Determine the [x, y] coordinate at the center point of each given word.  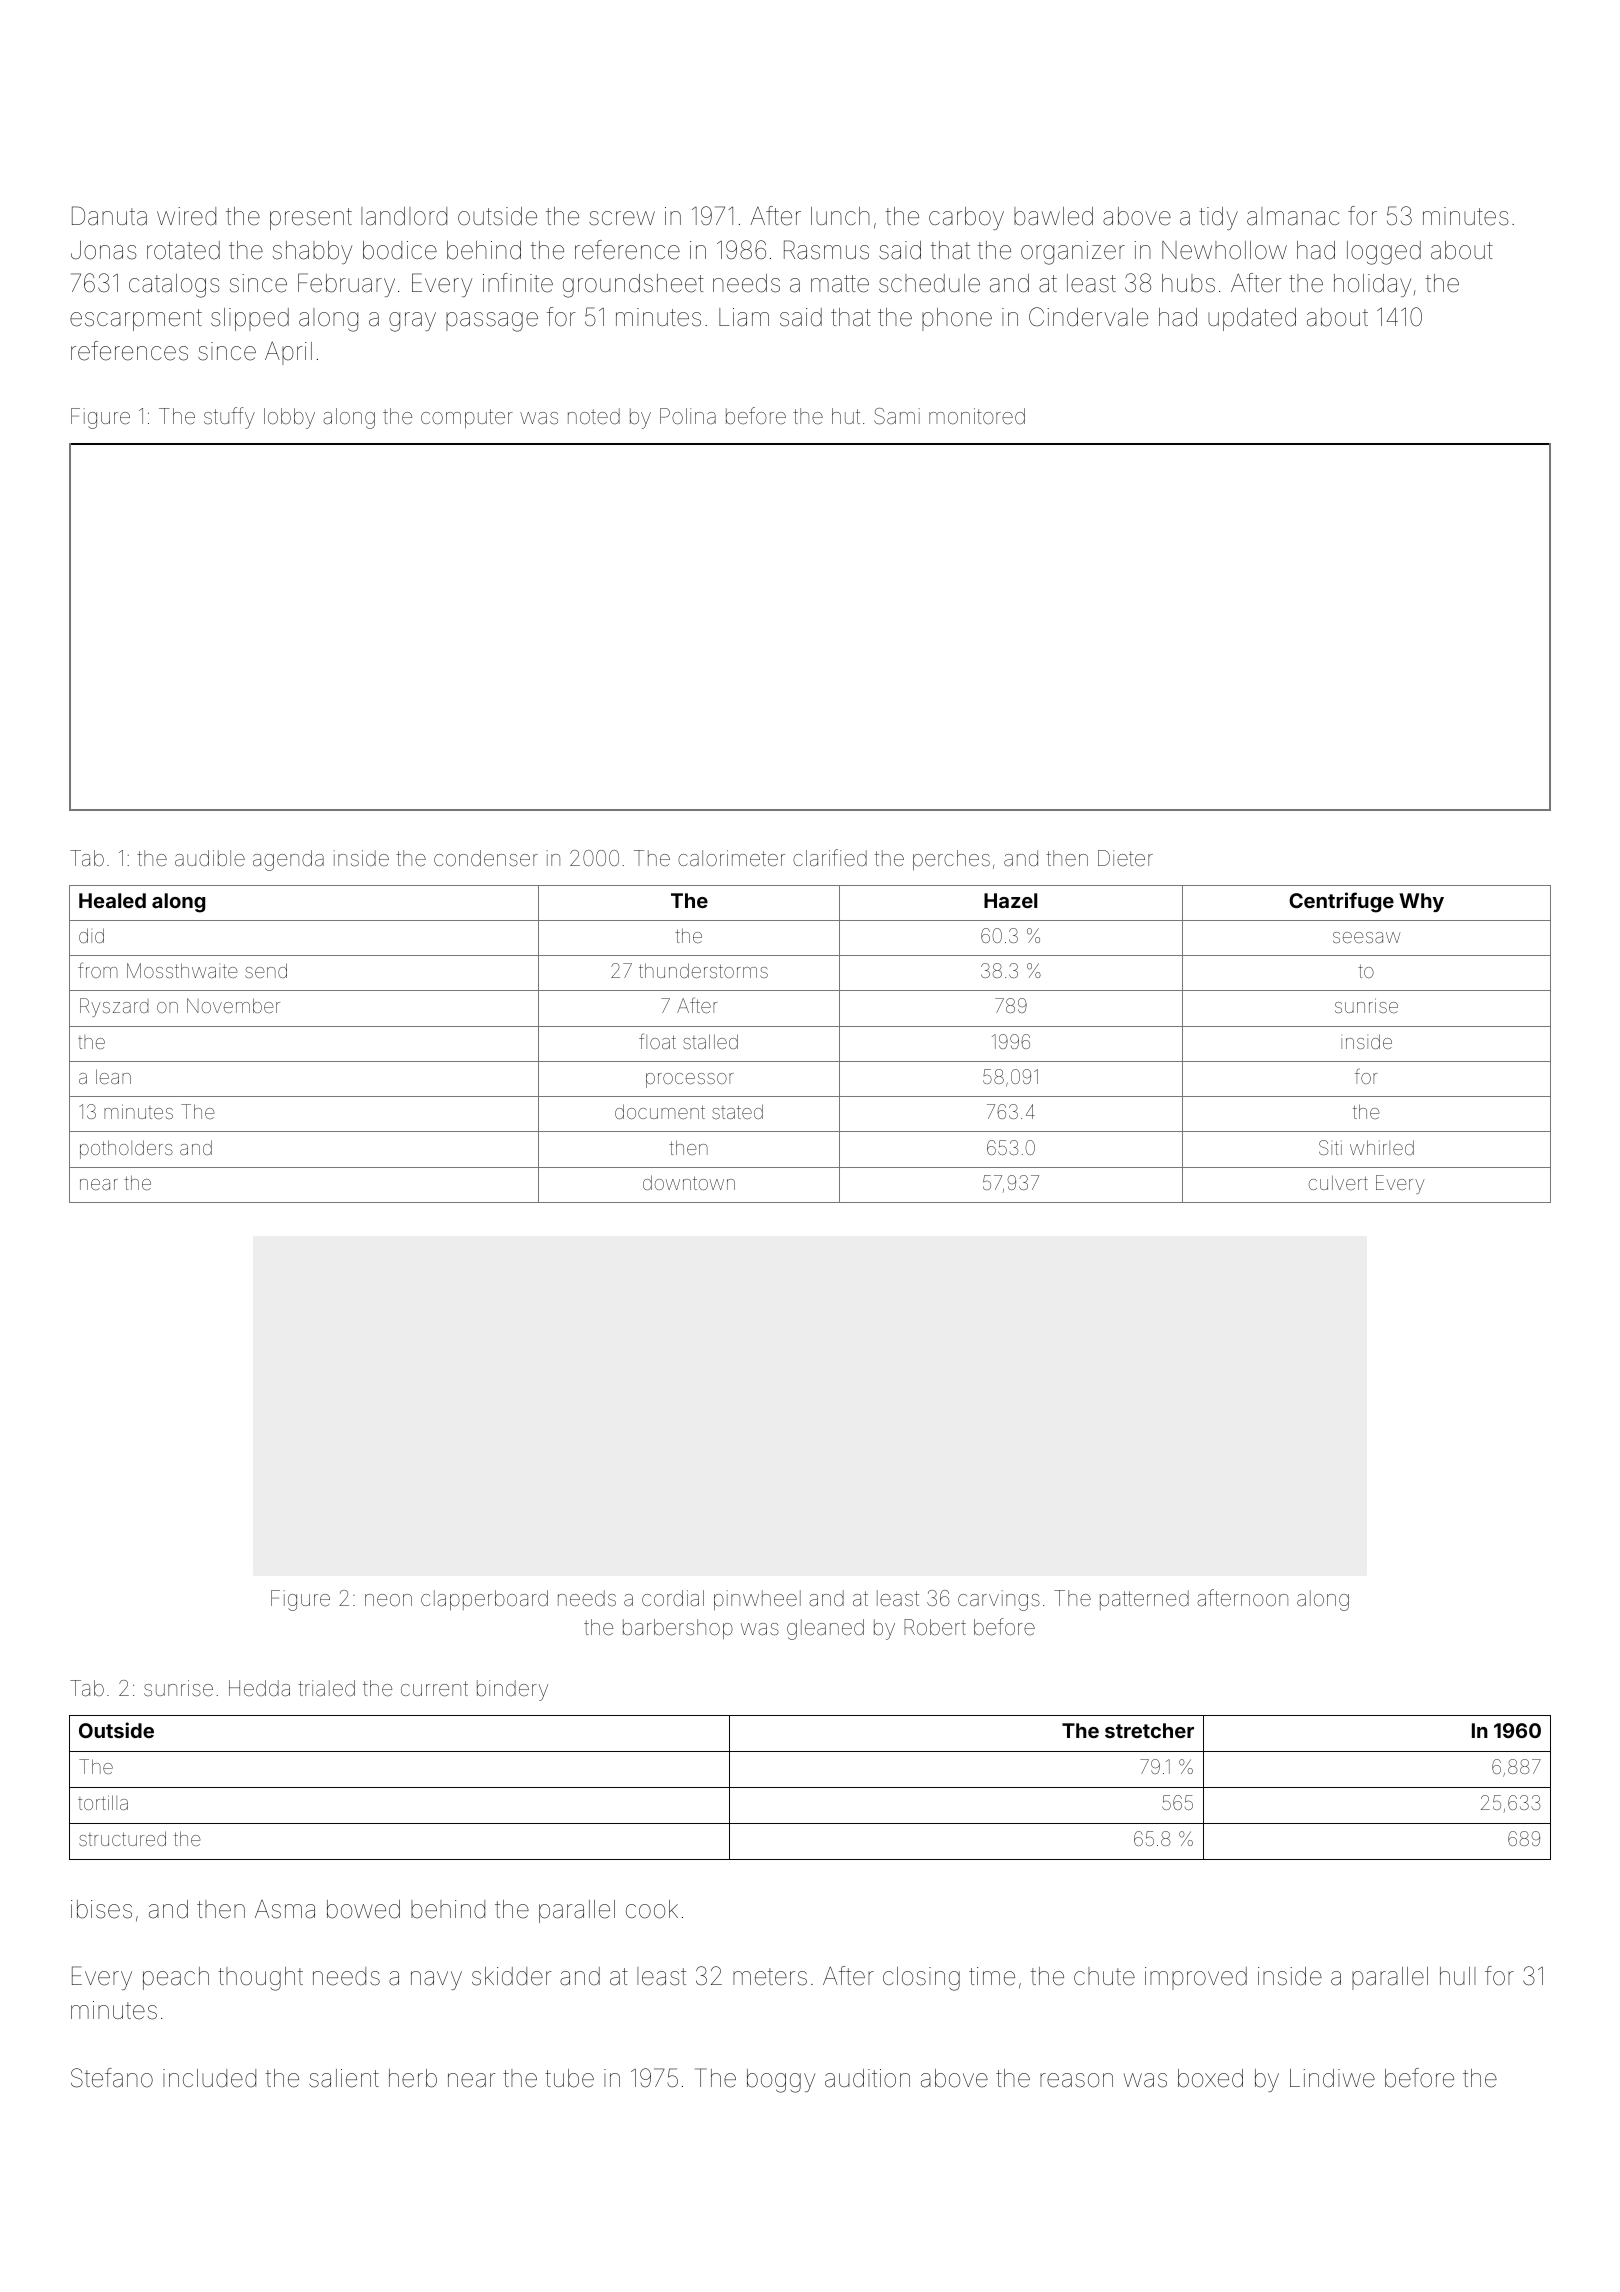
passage [492, 322]
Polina [688, 416]
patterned [1144, 1600]
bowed [363, 1909]
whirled [1382, 1147]
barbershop [678, 1629]
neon [388, 1600]
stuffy [229, 418]
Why [1421, 902]
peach [176, 1978]
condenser [486, 858]
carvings [999, 1600]
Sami [897, 416]
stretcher [1149, 1730]
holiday [1372, 285]
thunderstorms [703, 970]
